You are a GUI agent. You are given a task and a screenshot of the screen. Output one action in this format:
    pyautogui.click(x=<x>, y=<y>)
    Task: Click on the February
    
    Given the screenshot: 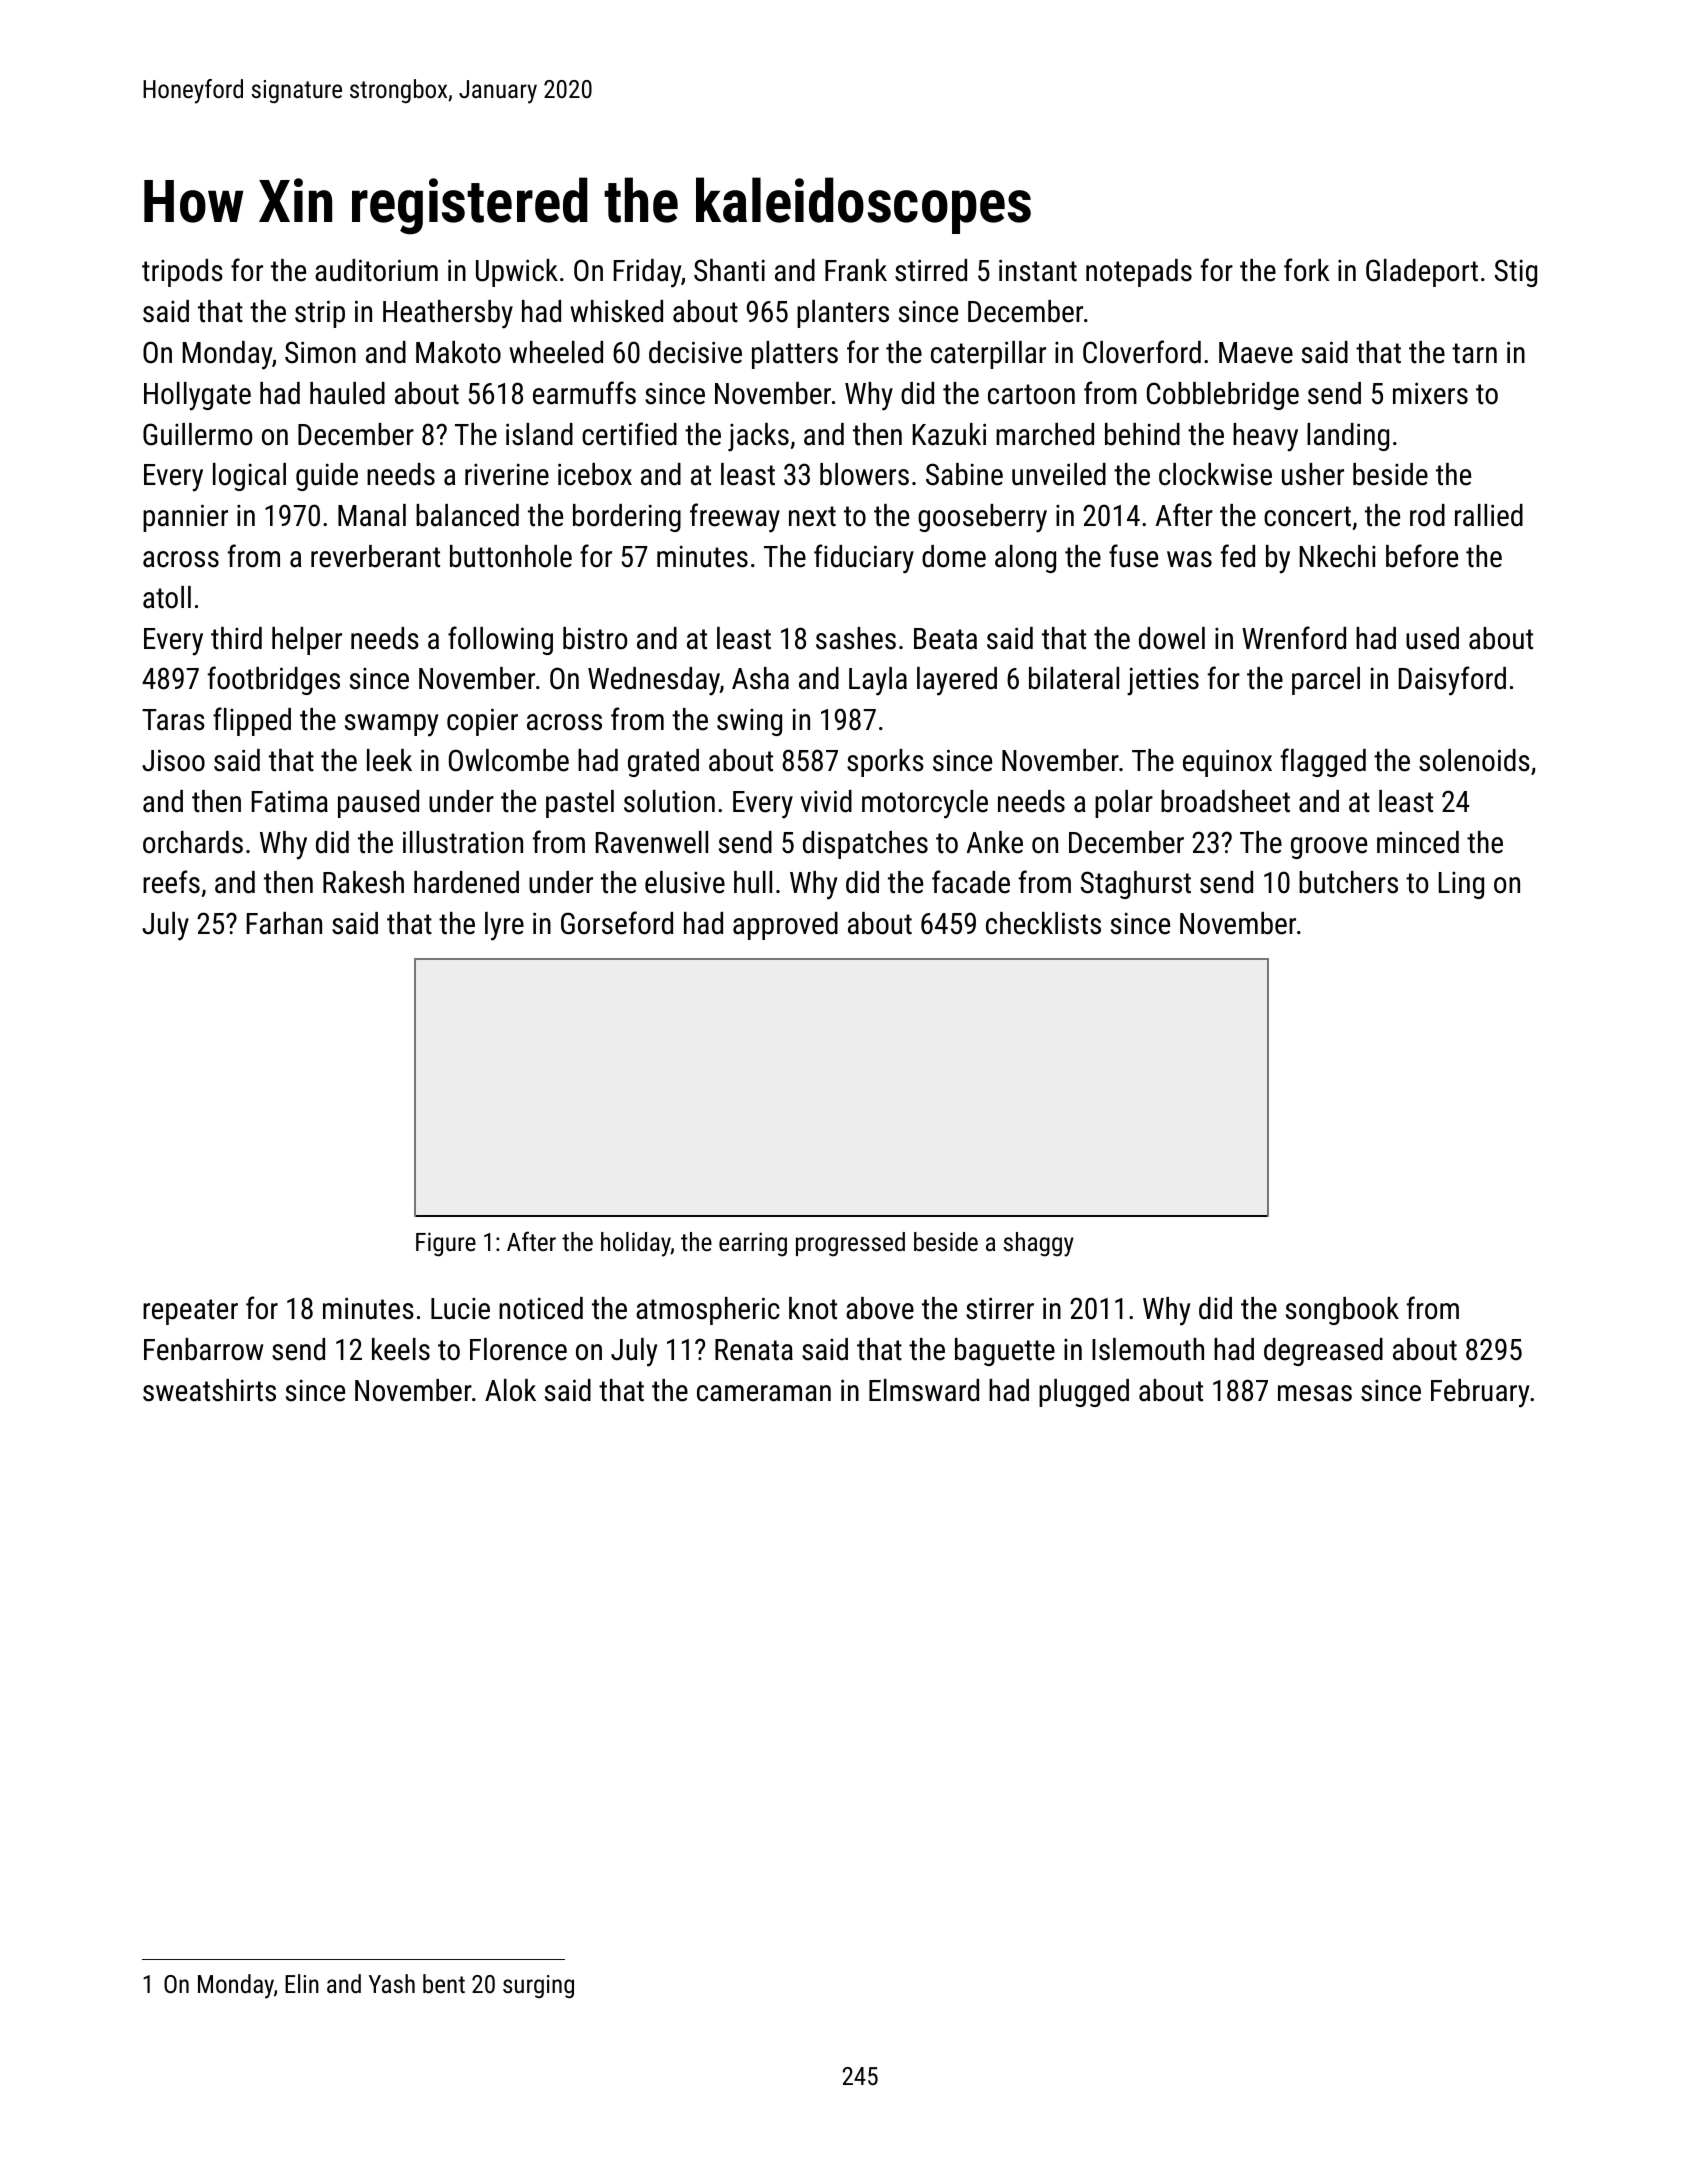 What is the action you would take?
    pyautogui.click(x=1480, y=1393)
